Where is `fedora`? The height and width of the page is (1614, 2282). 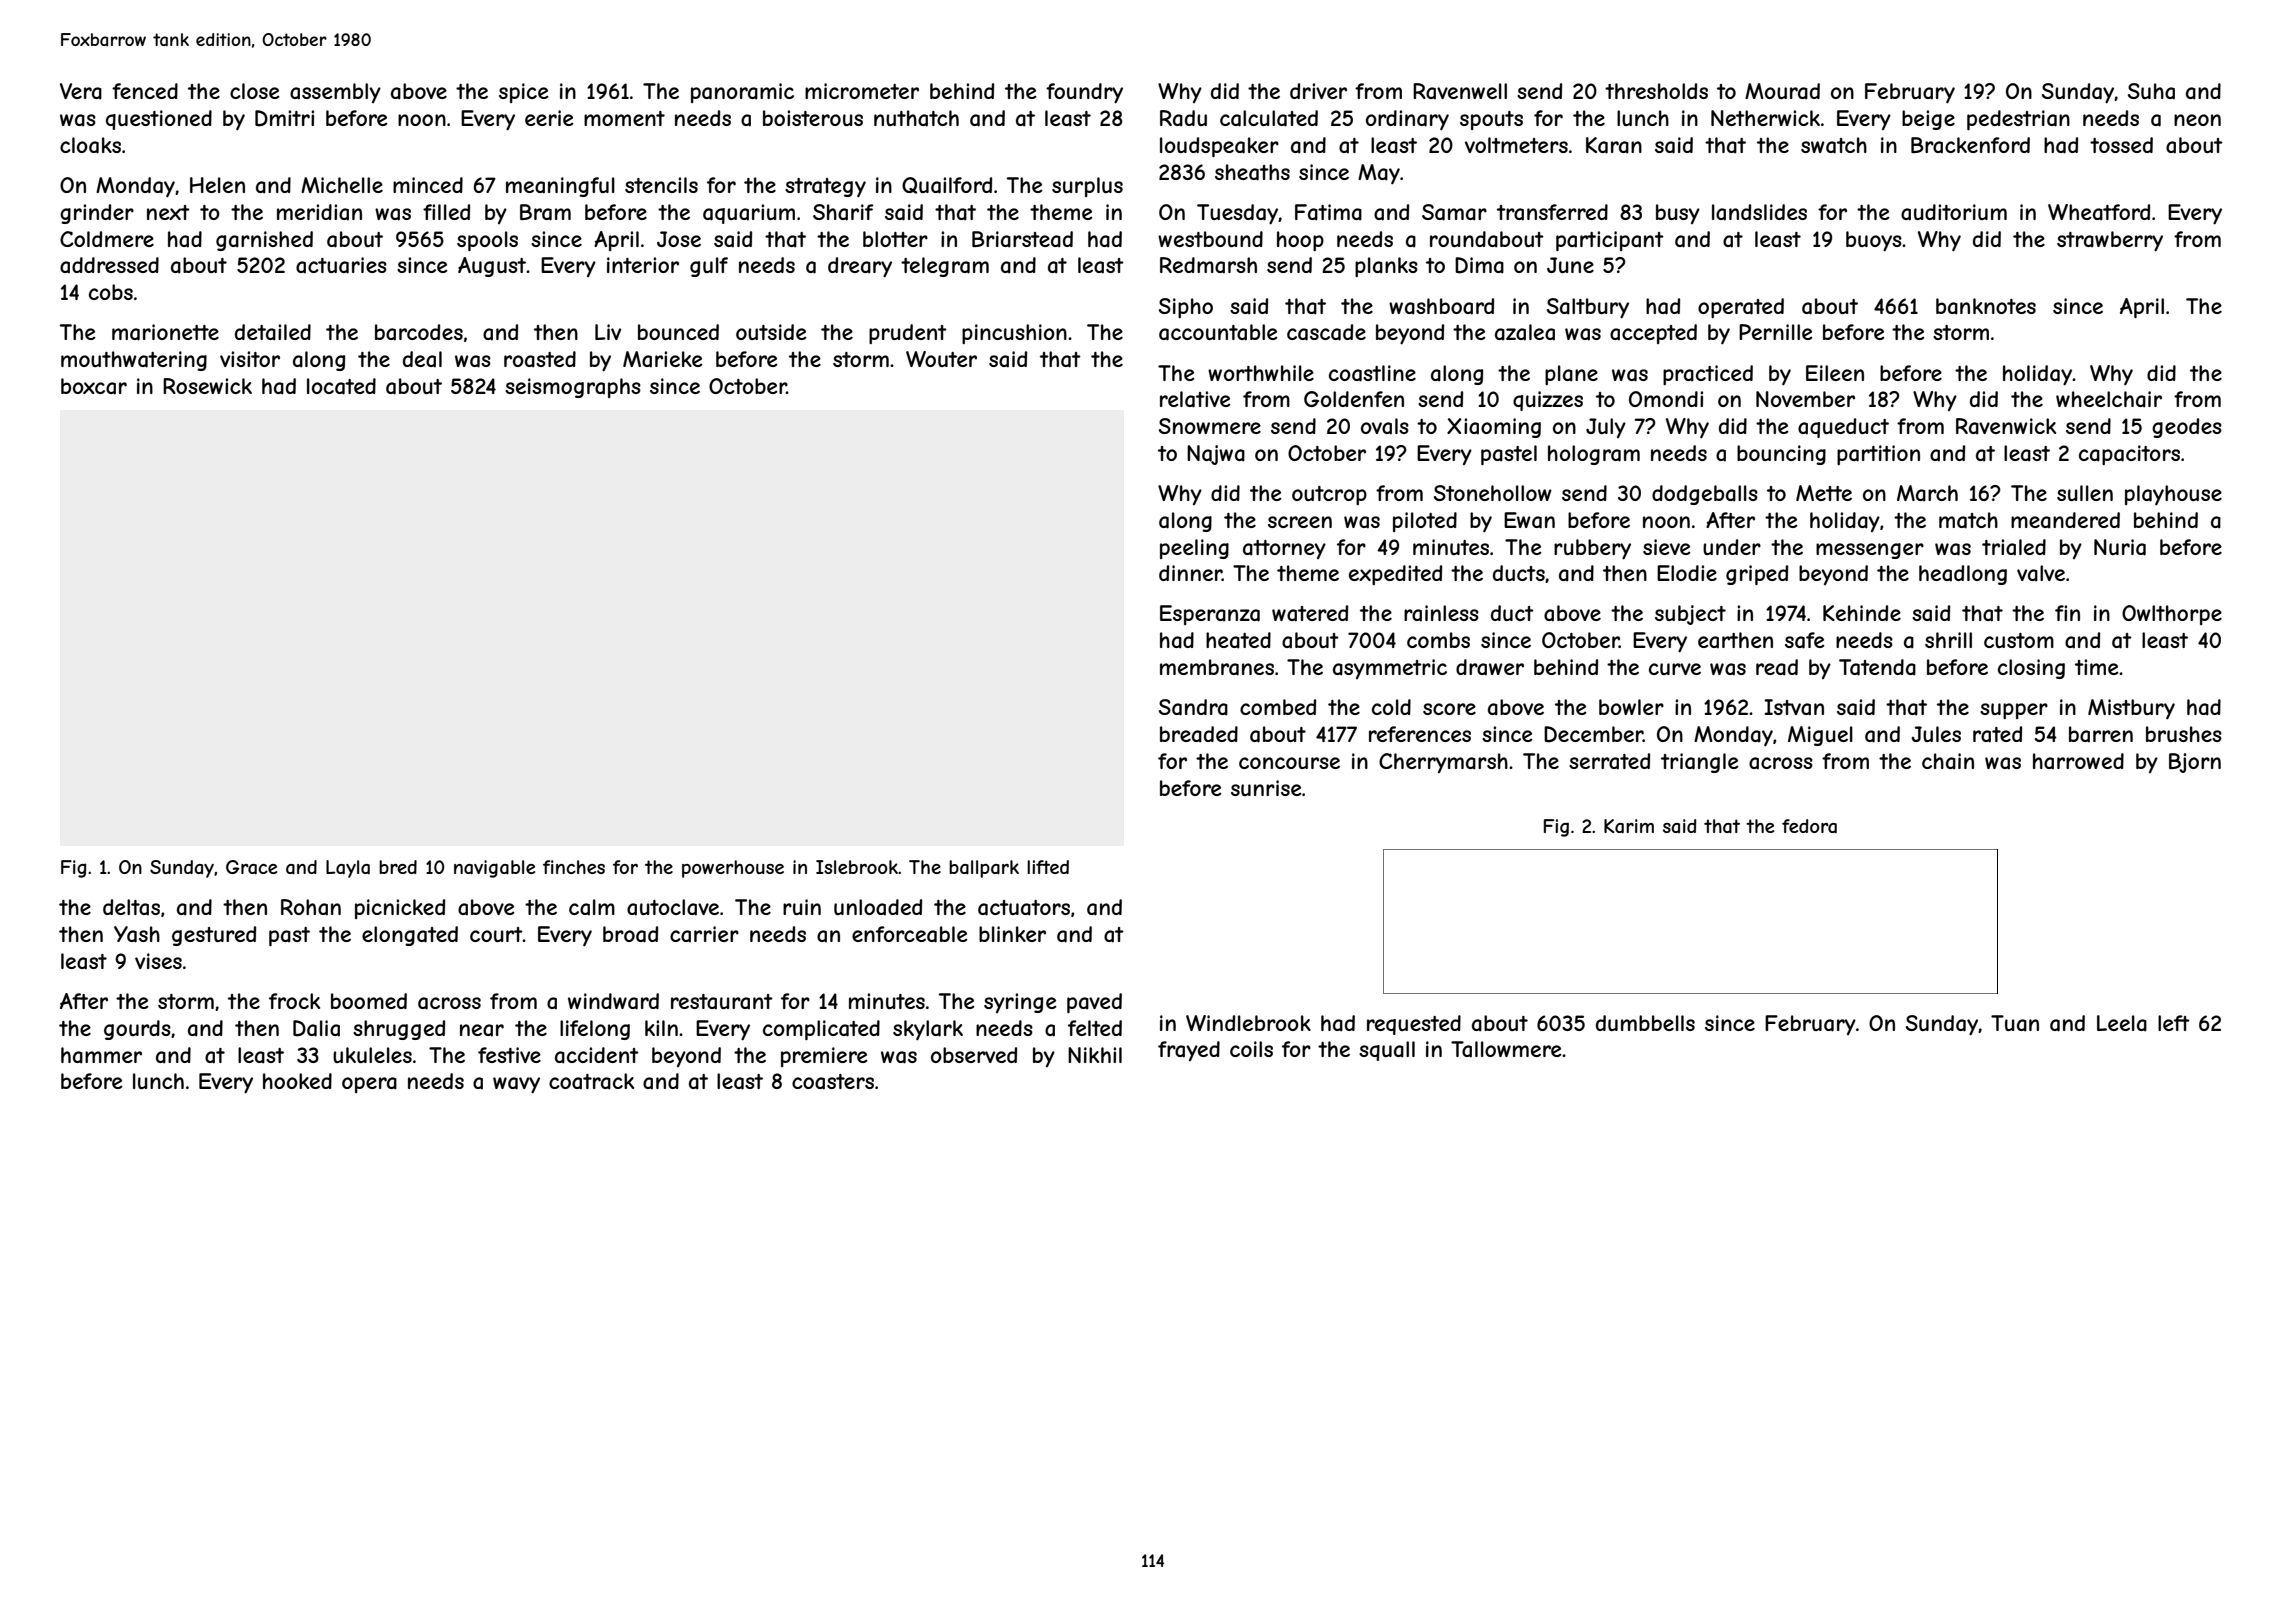
fedora is located at coordinates (1809, 826).
